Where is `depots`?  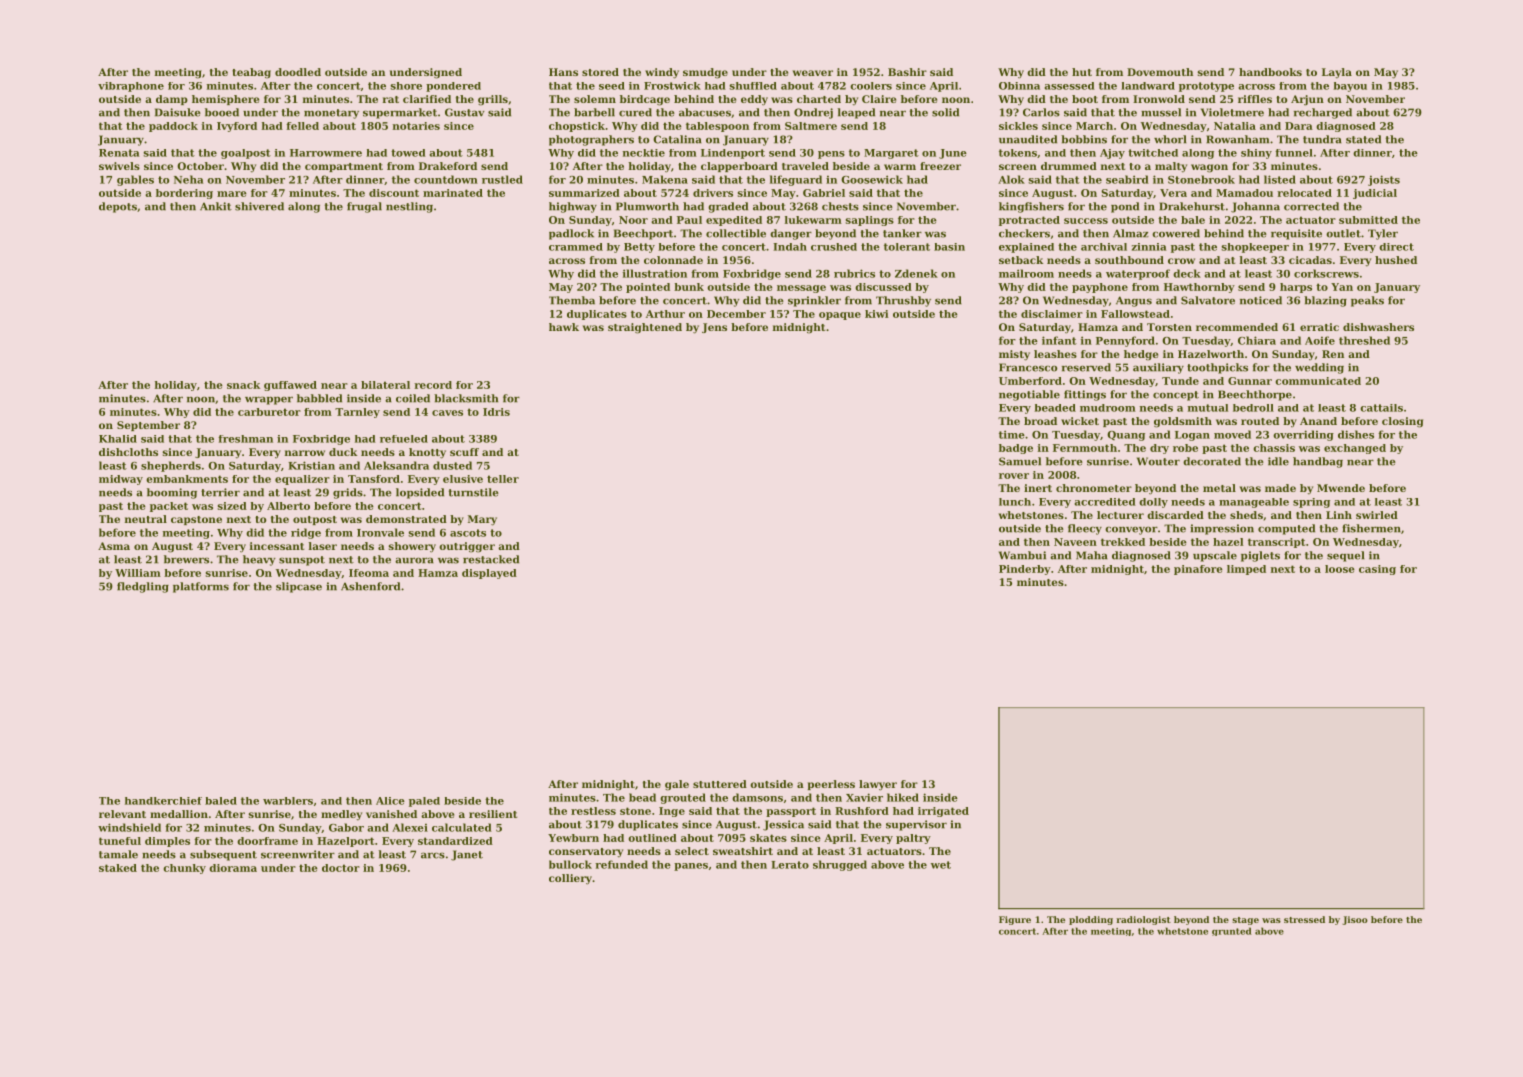
depots is located at coordinates (118, 207).
